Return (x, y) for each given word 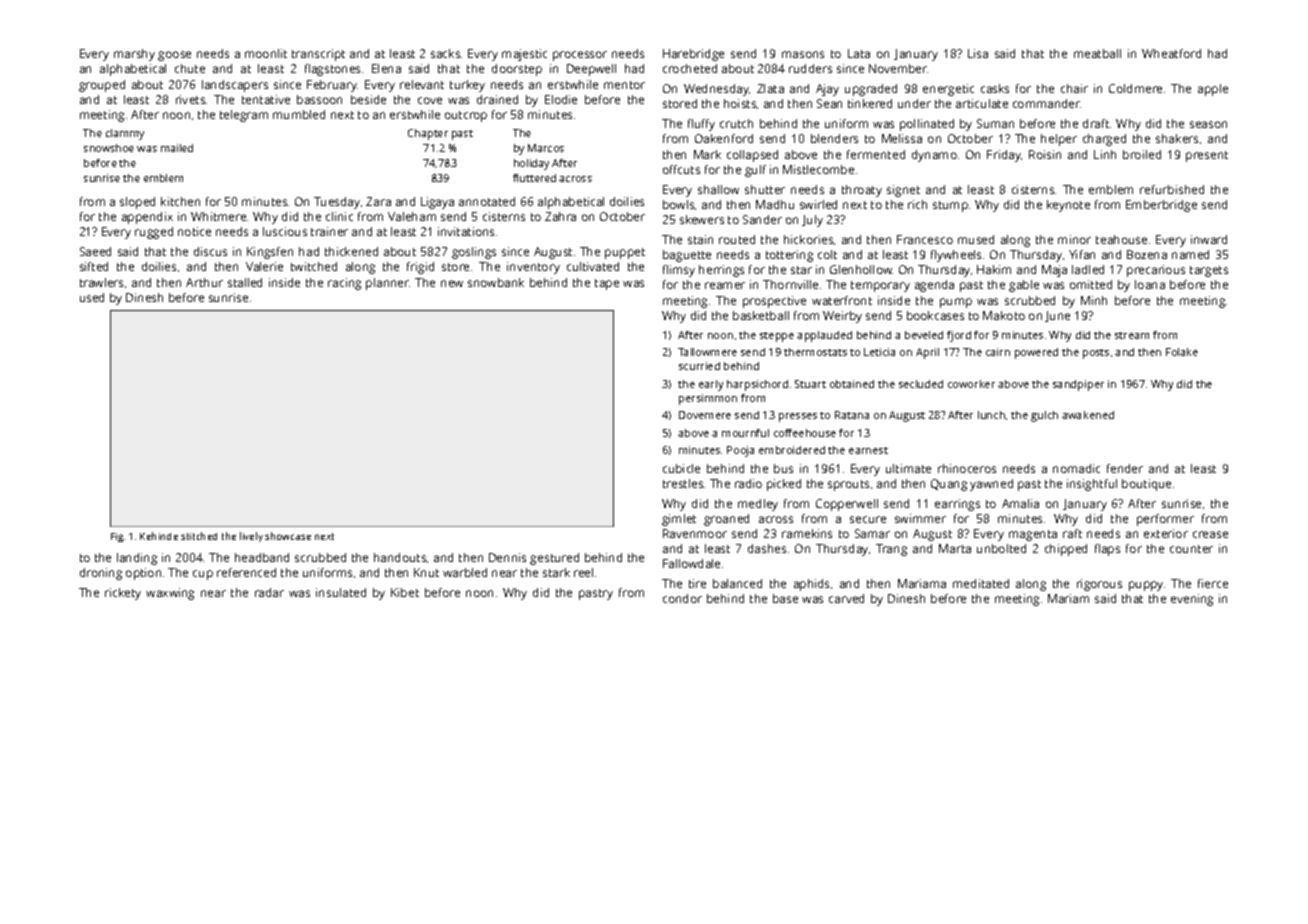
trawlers (101, 282)
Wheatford (1171, 53)
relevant (422, 84)
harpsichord (757, 385)
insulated (341, 592)
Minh (1094, 300)
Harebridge (693, 55)
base (785, 598)
